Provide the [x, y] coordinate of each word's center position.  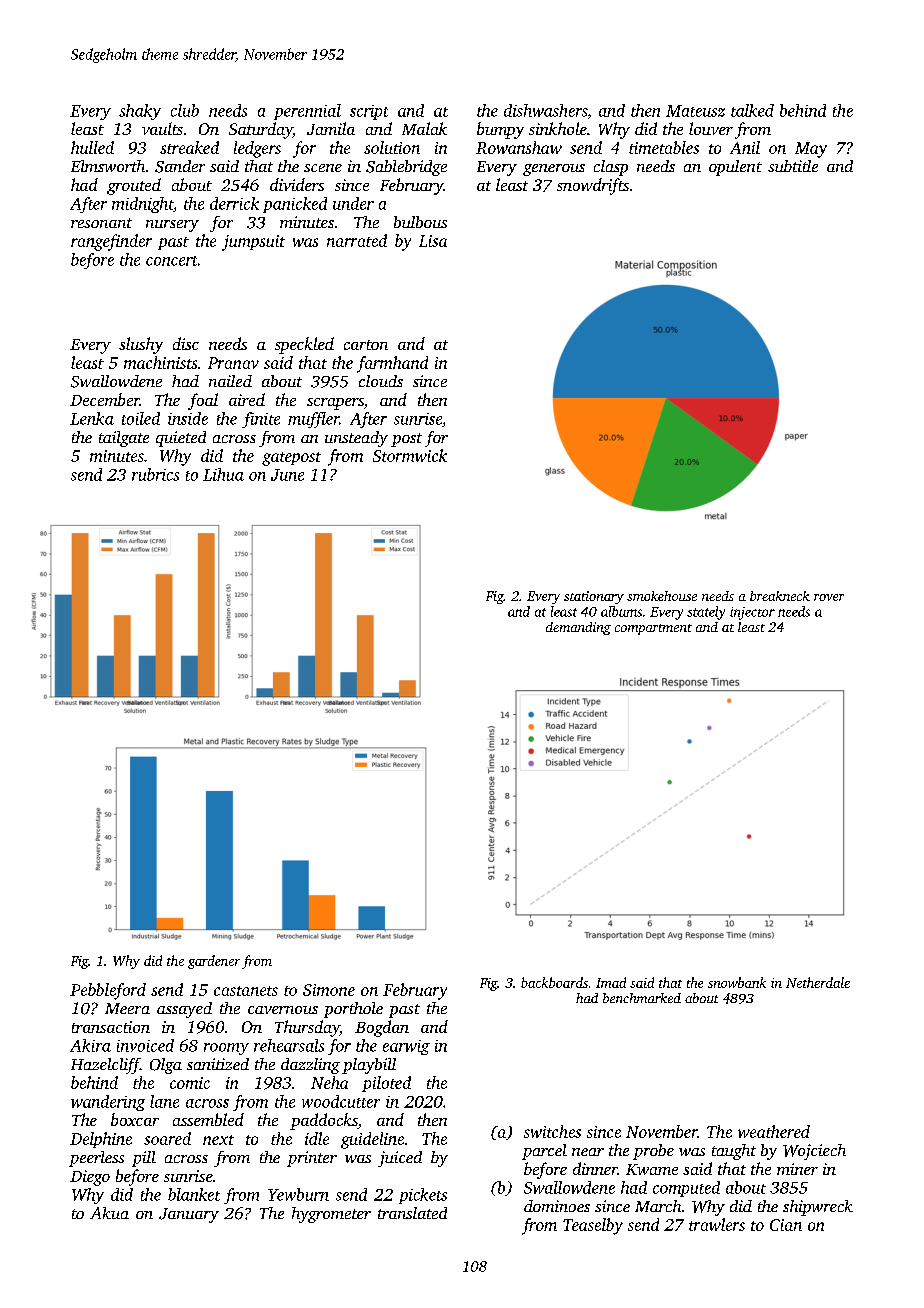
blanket [194, 1194]
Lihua [223, 474]
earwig [406, 1047]
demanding [578, 628]
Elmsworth [108, 166]
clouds [381, 381]
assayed [184, 1010]
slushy [141, 345]
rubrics [155, 474]
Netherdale [818, 982]
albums [621, 611]
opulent [735, 168]
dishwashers [545, 110]
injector [752, 613]
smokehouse [662, 596]
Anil [745, 147]
